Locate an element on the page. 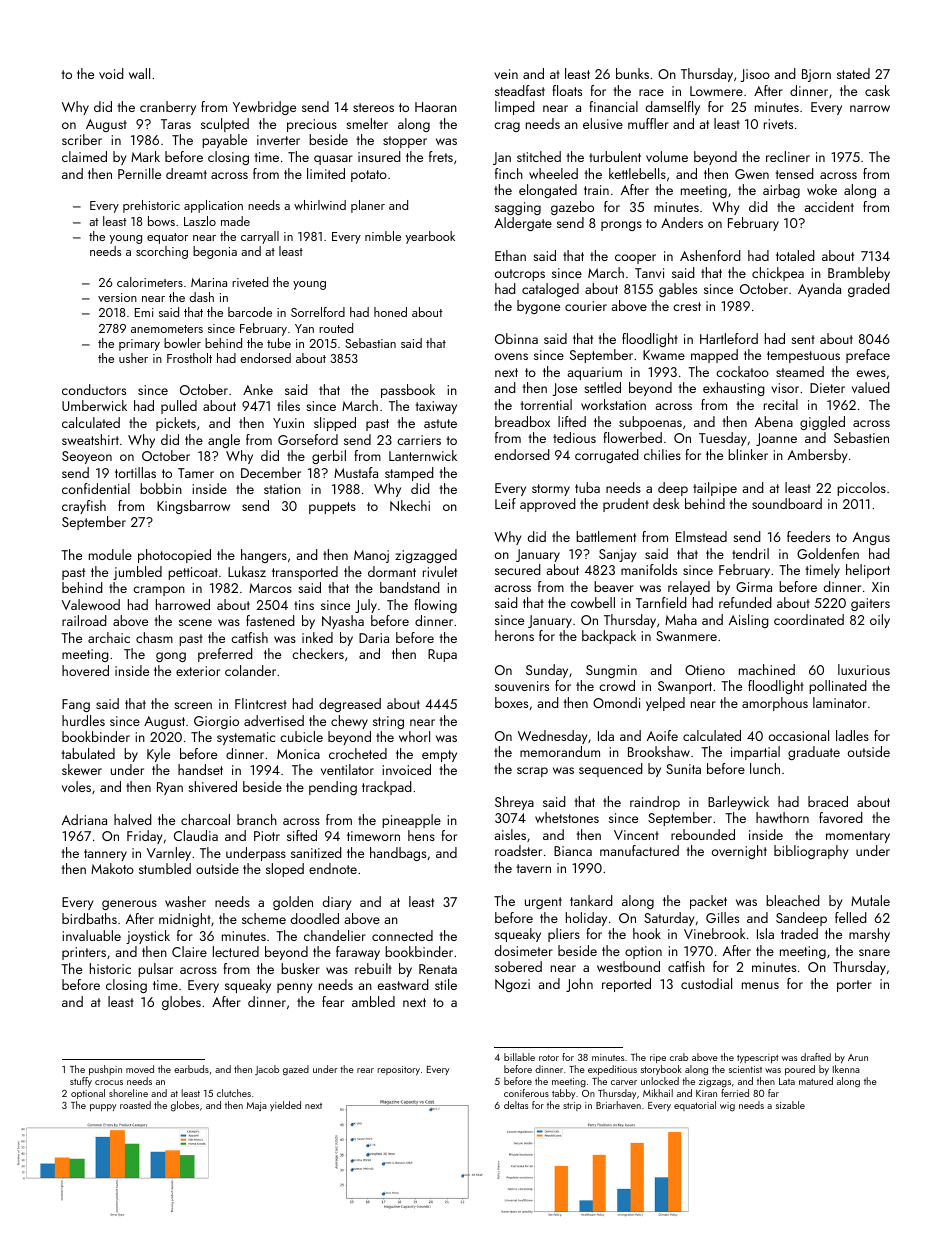  Abena is located at coordinates (774, 421).
